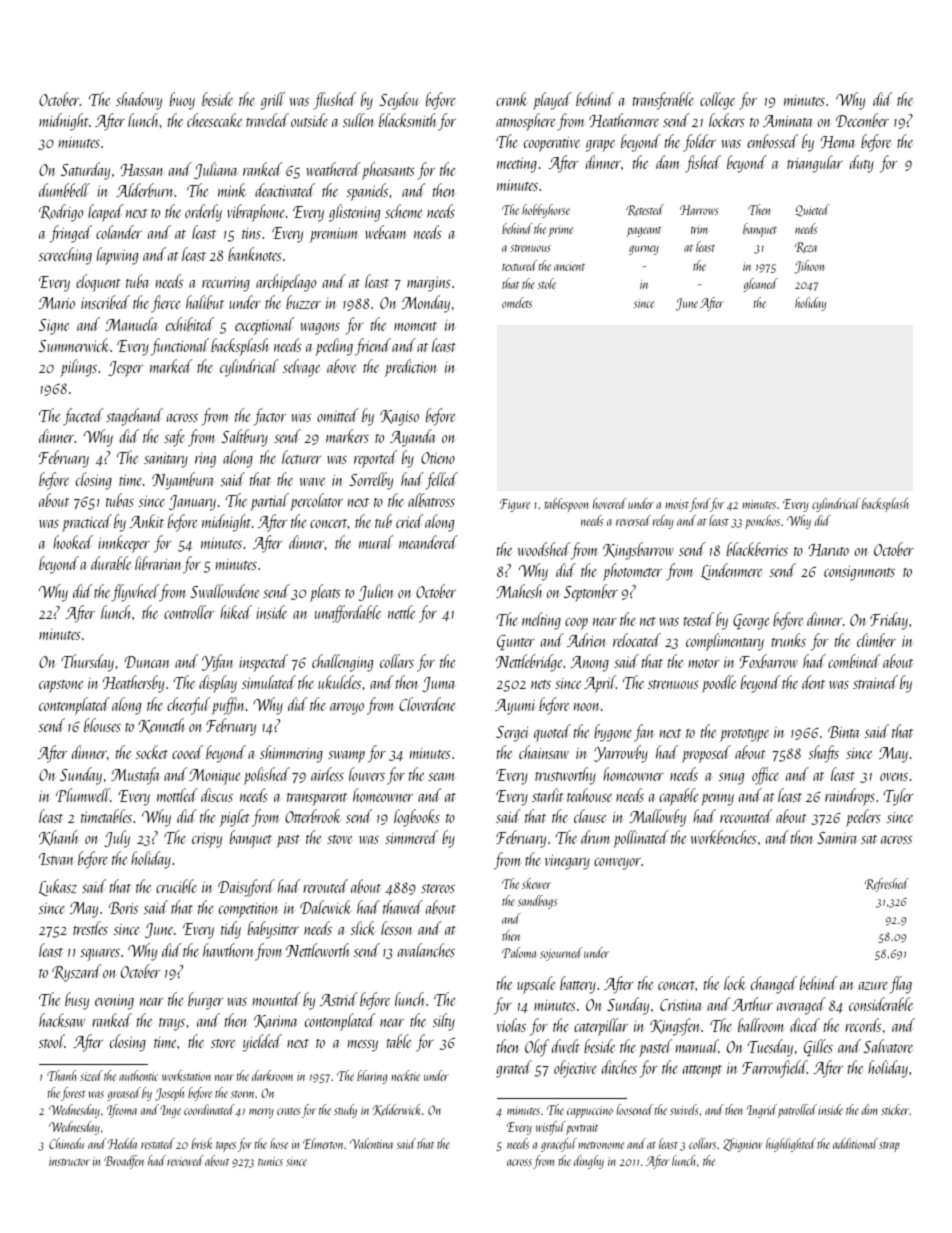 This page has height=1233, width=952. Describe the element at coordinates (244, 438) in the page. I see `Saltbury` at that location.
